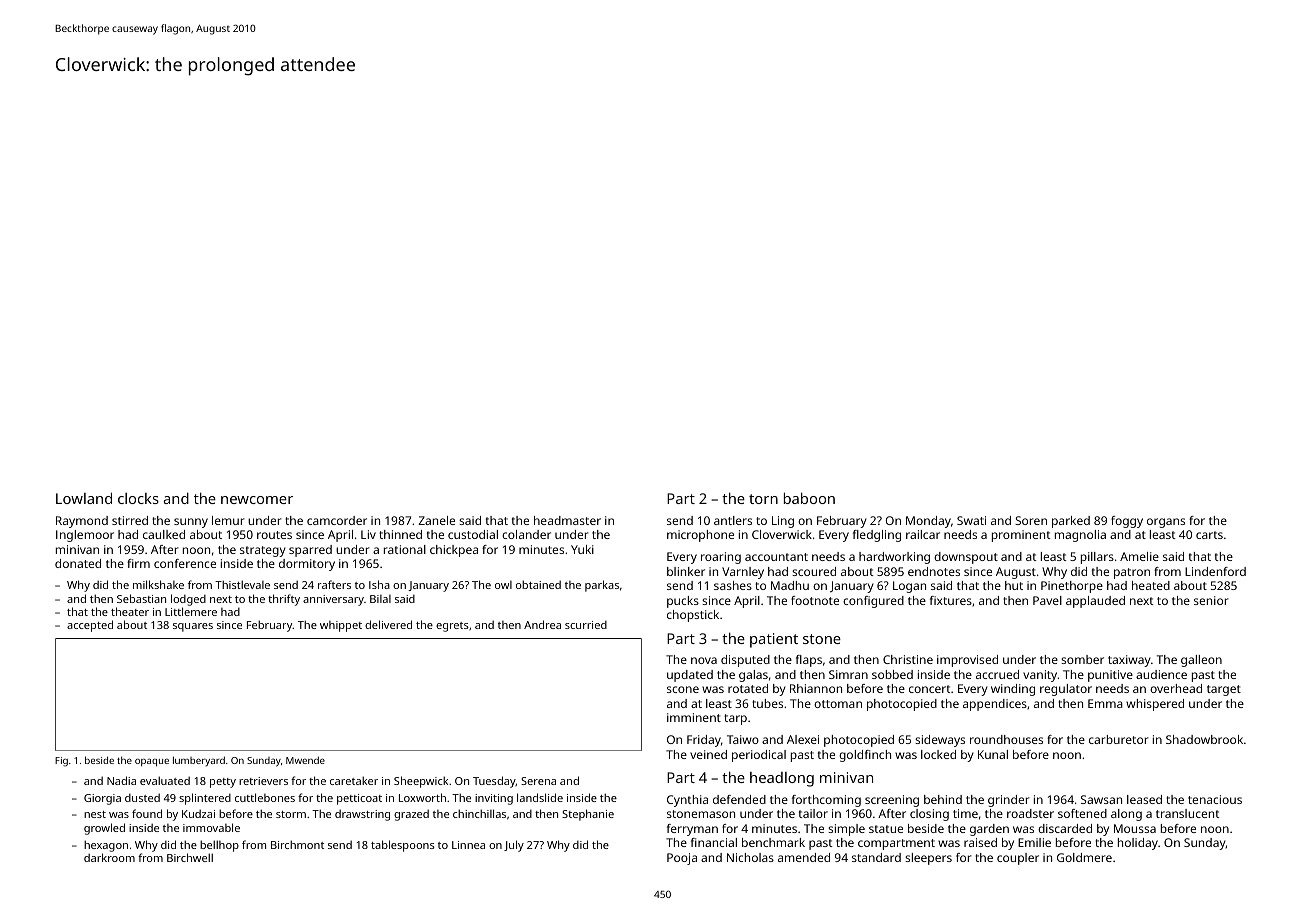  Describe the element at coordinates (164, 534) in the page. I see `caulked` at that location.
